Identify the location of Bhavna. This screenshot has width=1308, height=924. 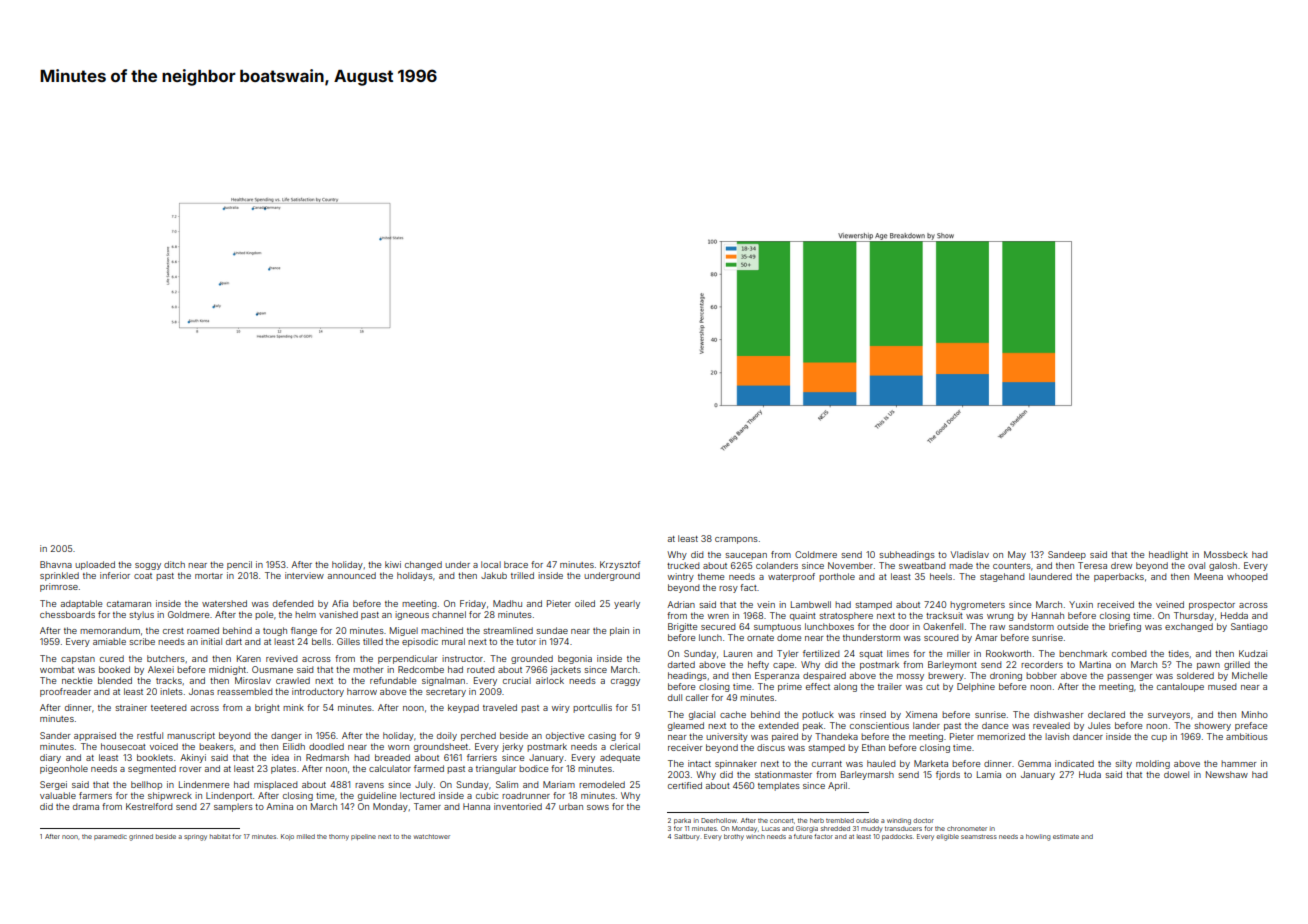
(56, 564).
